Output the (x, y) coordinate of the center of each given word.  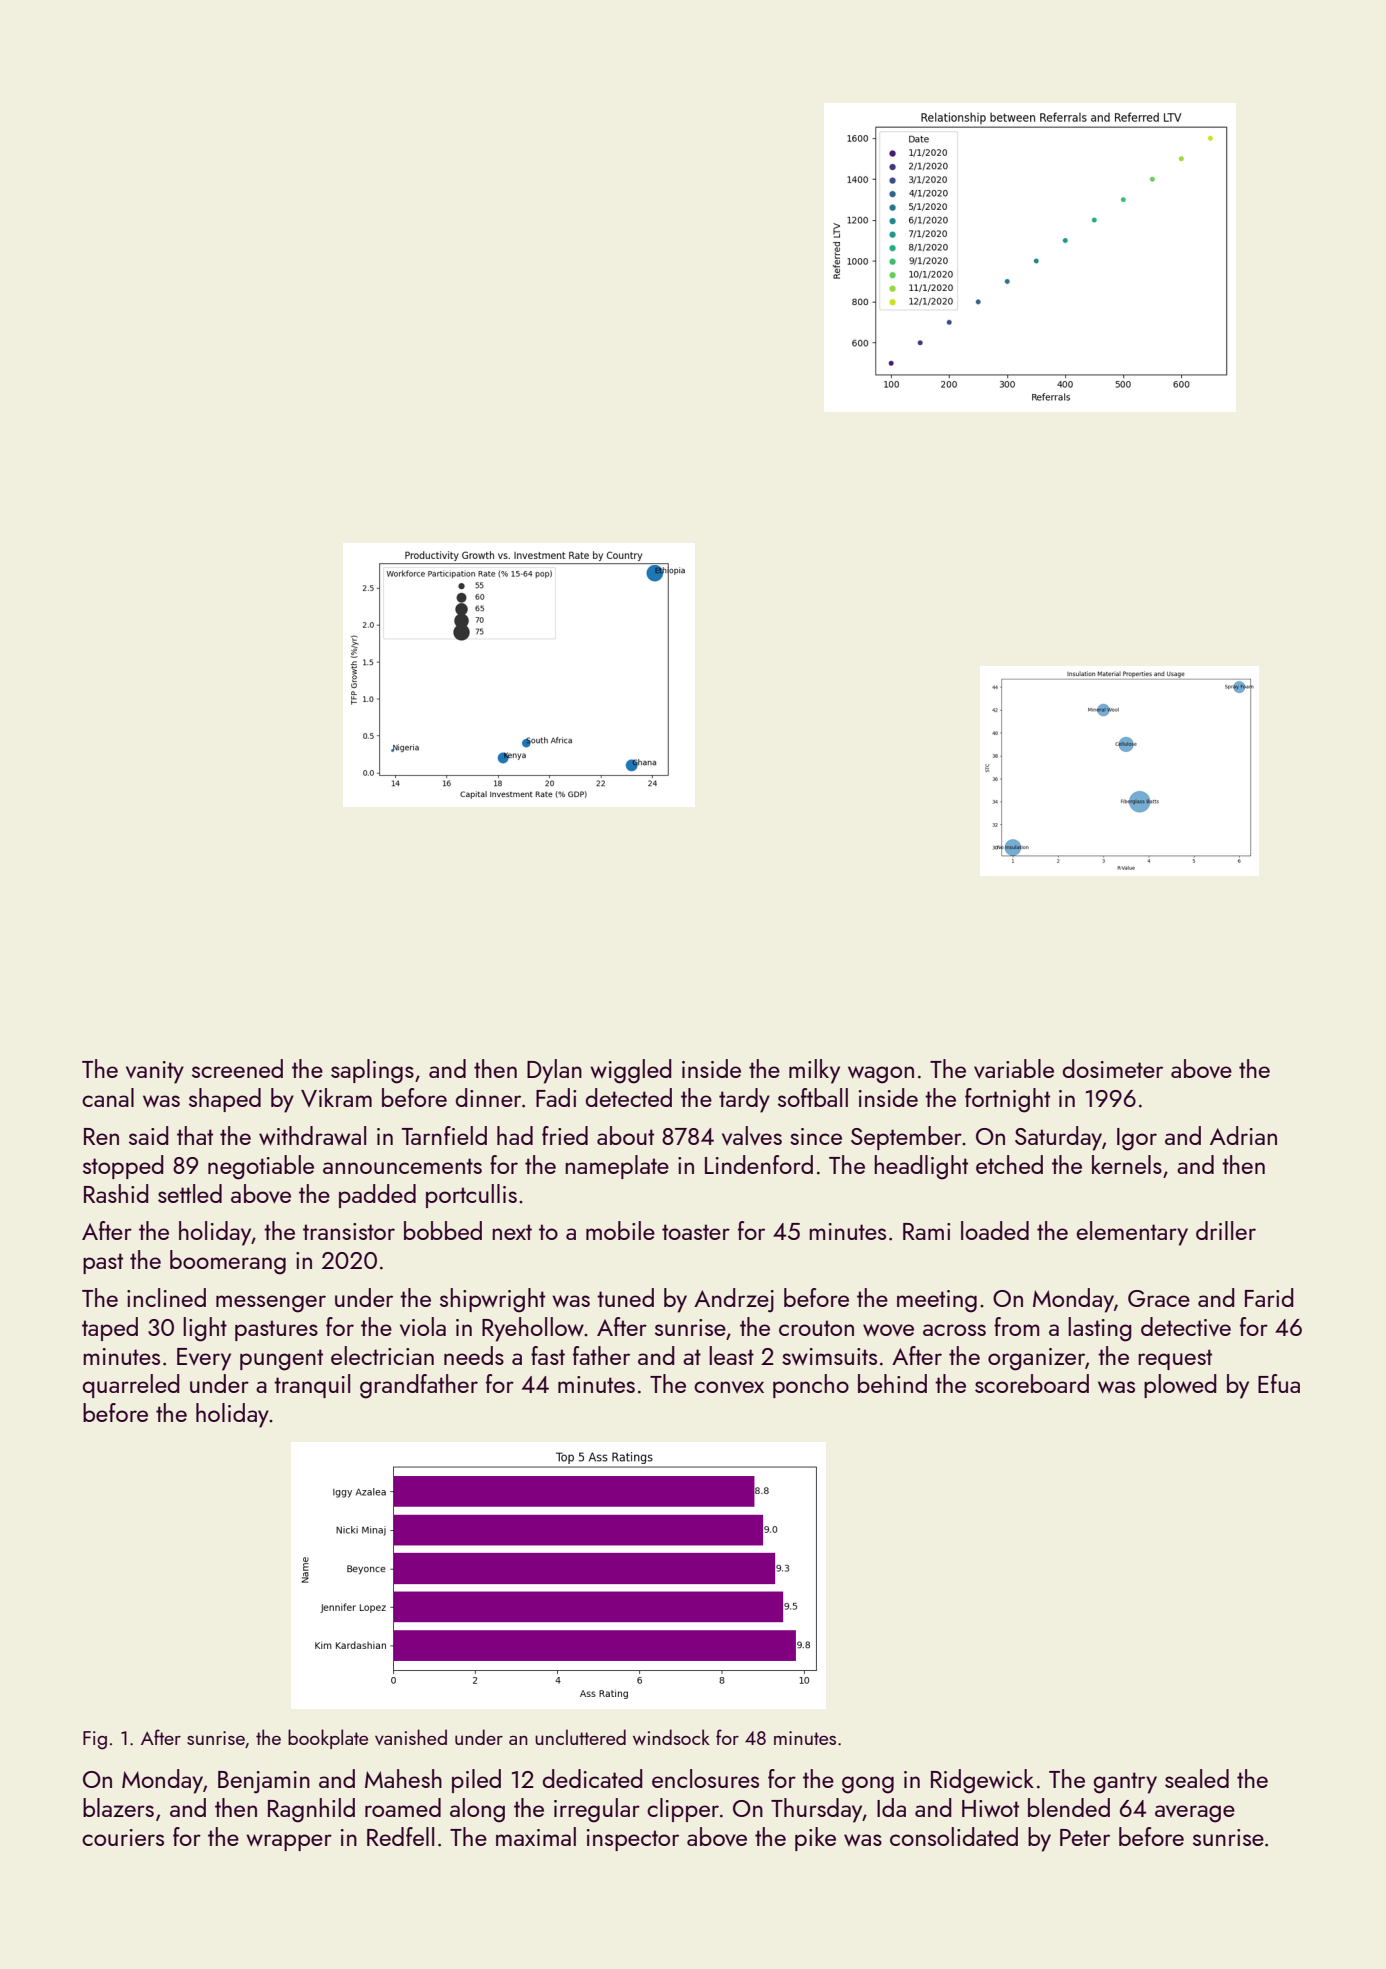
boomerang (228, 1262)
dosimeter (1113, 1068)
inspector (633, 1840)
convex (729, 1387)
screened (237, 1068)
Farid (1269, 1297)
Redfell (400, 1836)
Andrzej (734, 1300)
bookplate (328, 1739)
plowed (1180, 1386)
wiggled (631, 1071)
